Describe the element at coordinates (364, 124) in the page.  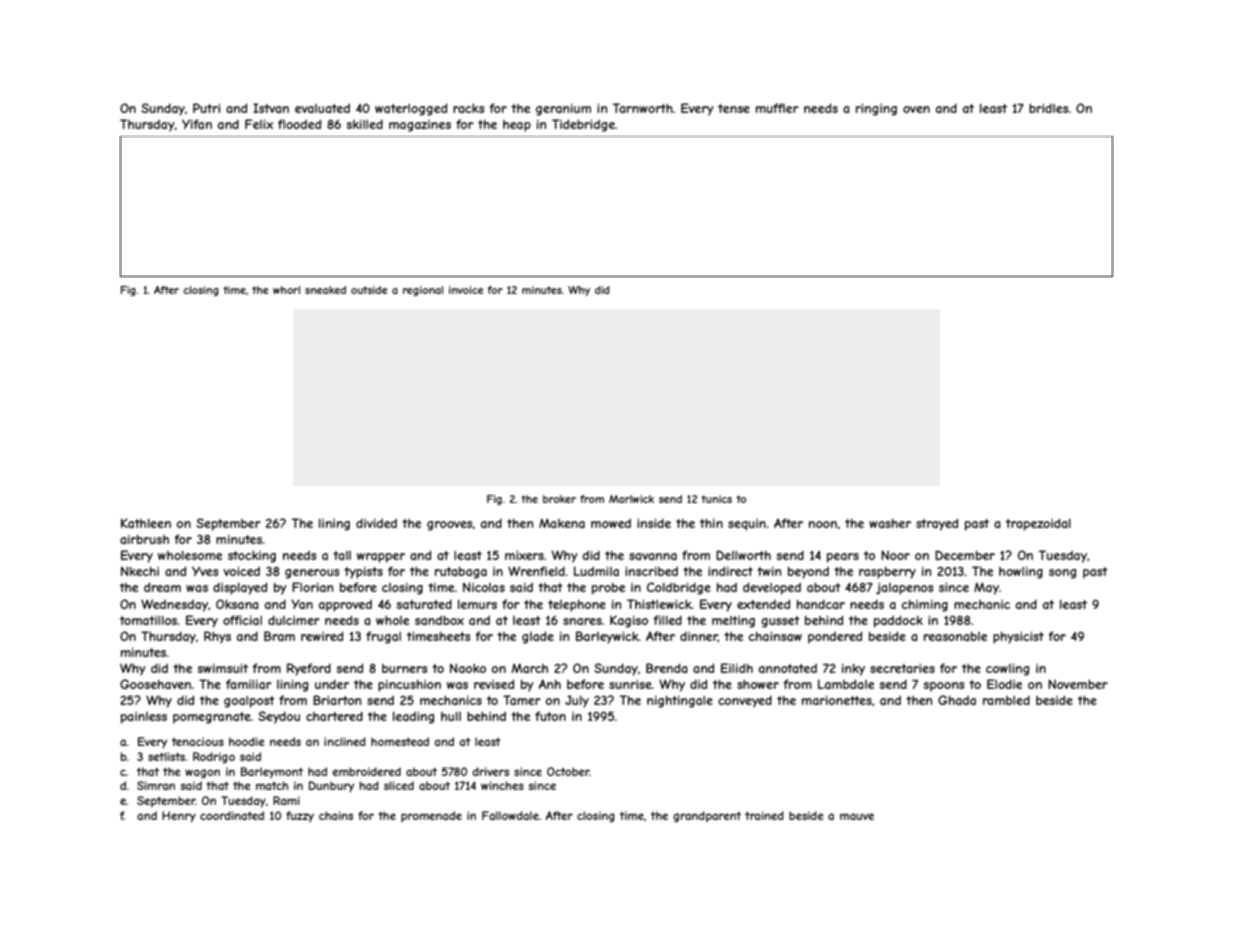
I see `skilled` at that location.
